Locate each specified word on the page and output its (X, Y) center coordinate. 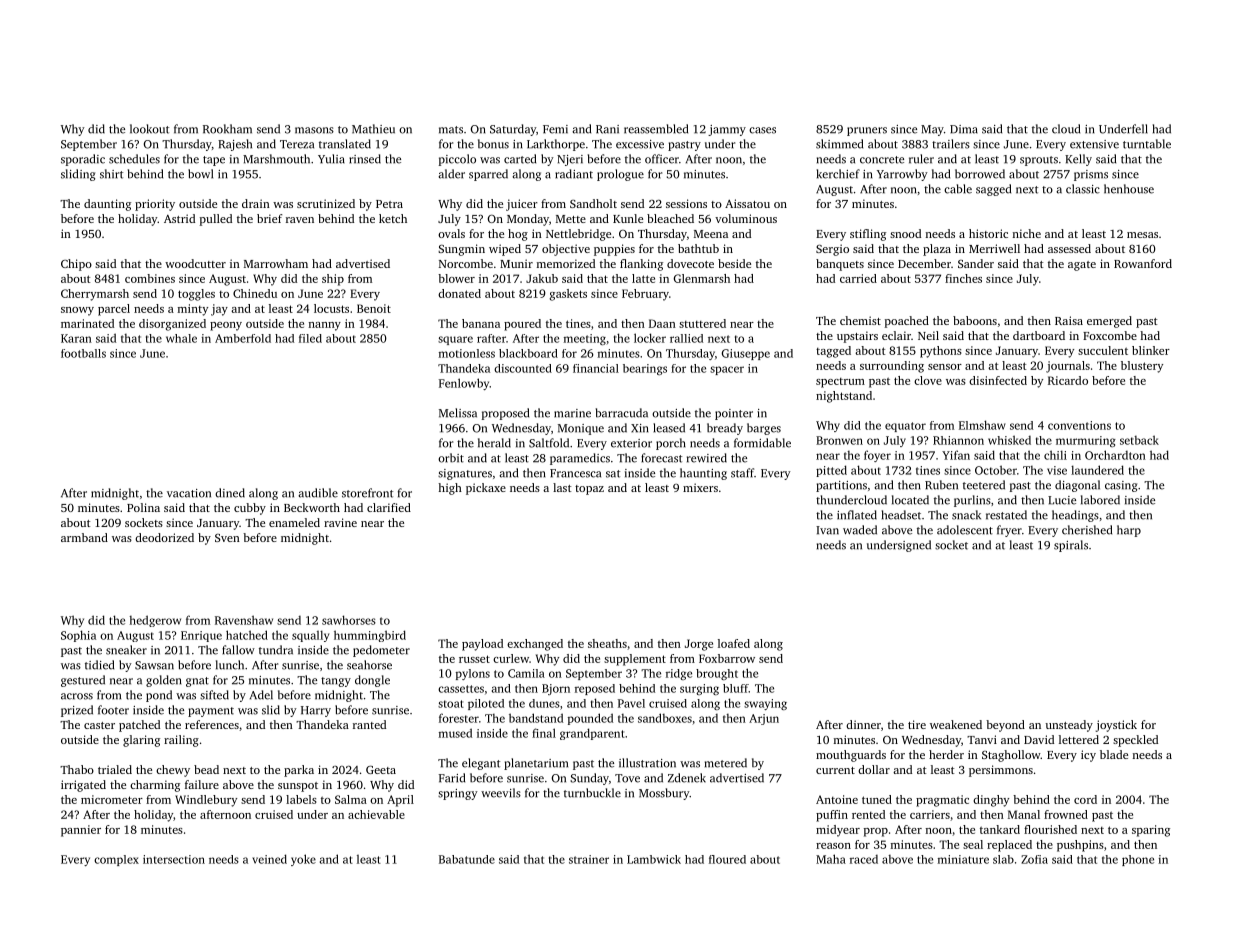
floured (727, 859)
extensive (1094, 144)
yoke (303, 860)
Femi (555, 129)
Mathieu (373, 129)
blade (1114, 754)
